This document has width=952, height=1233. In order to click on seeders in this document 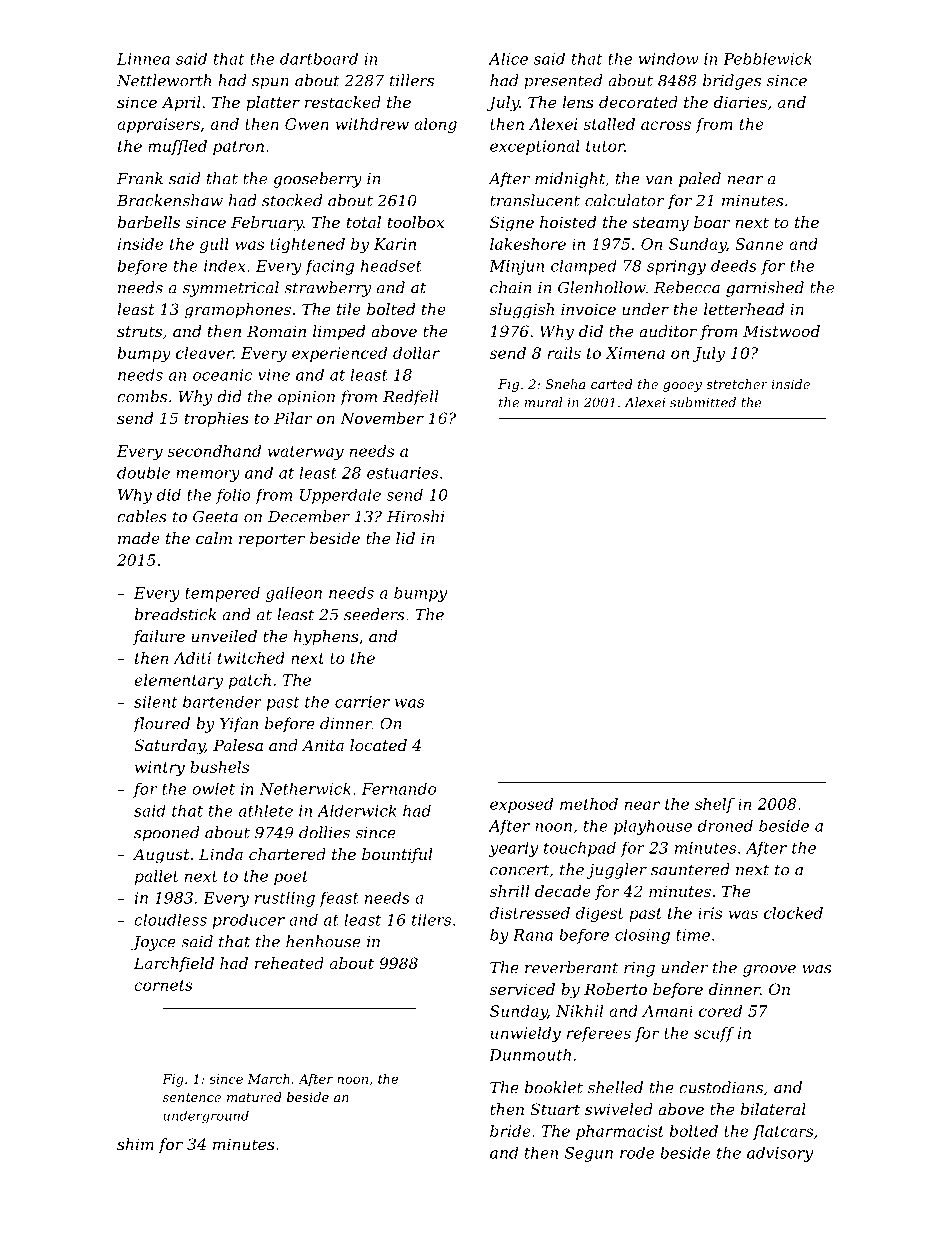, I will do `click(374, 614)`.
